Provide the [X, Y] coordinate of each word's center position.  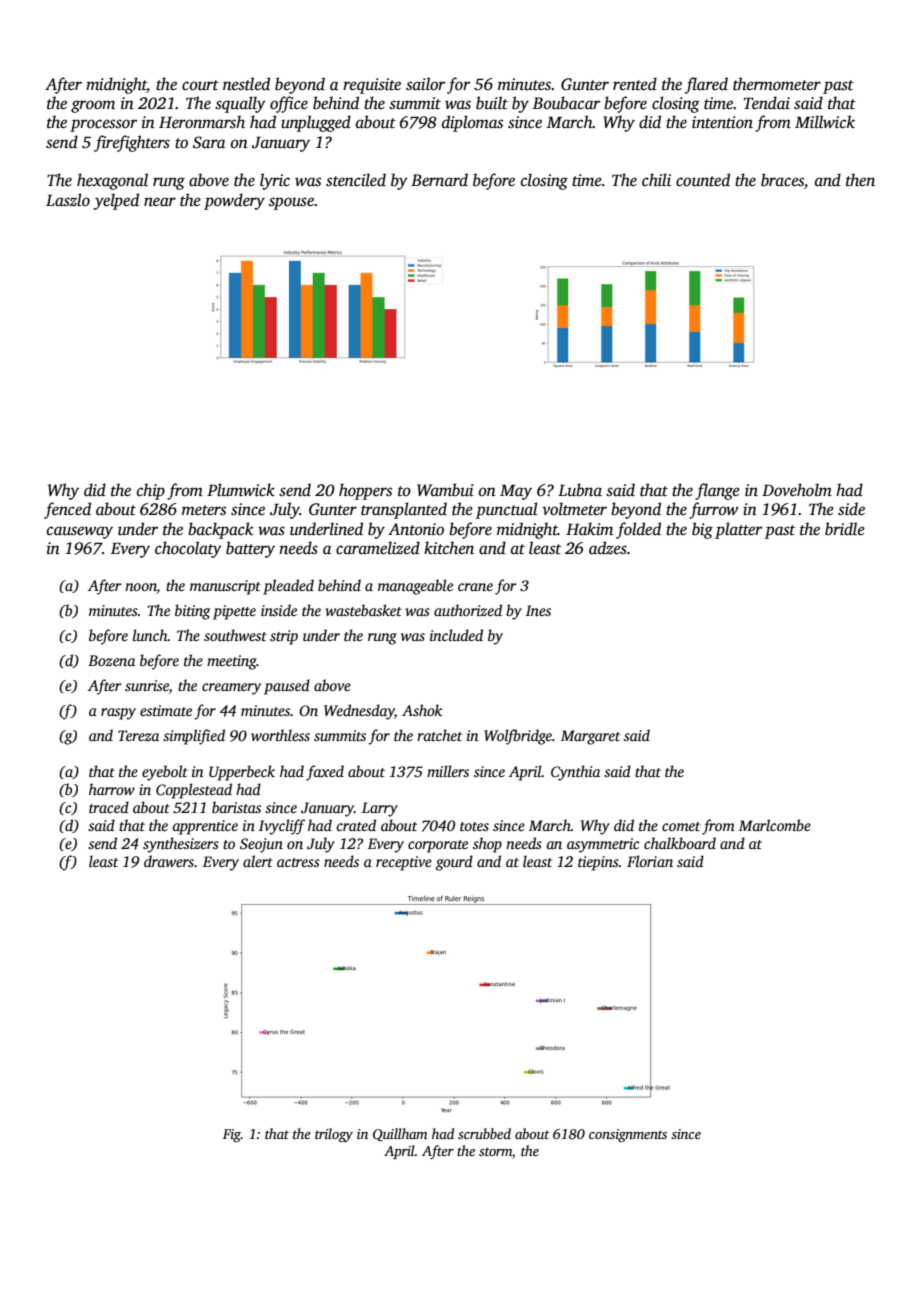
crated [356, 825]
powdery [234, 201]
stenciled [356, 180]
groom [93, 106]
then [860, 180]
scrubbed [484, 1133]
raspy [118, 714]
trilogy [334, 1135]
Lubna [580, 490]
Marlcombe [775, 825]
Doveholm [797, 490]
